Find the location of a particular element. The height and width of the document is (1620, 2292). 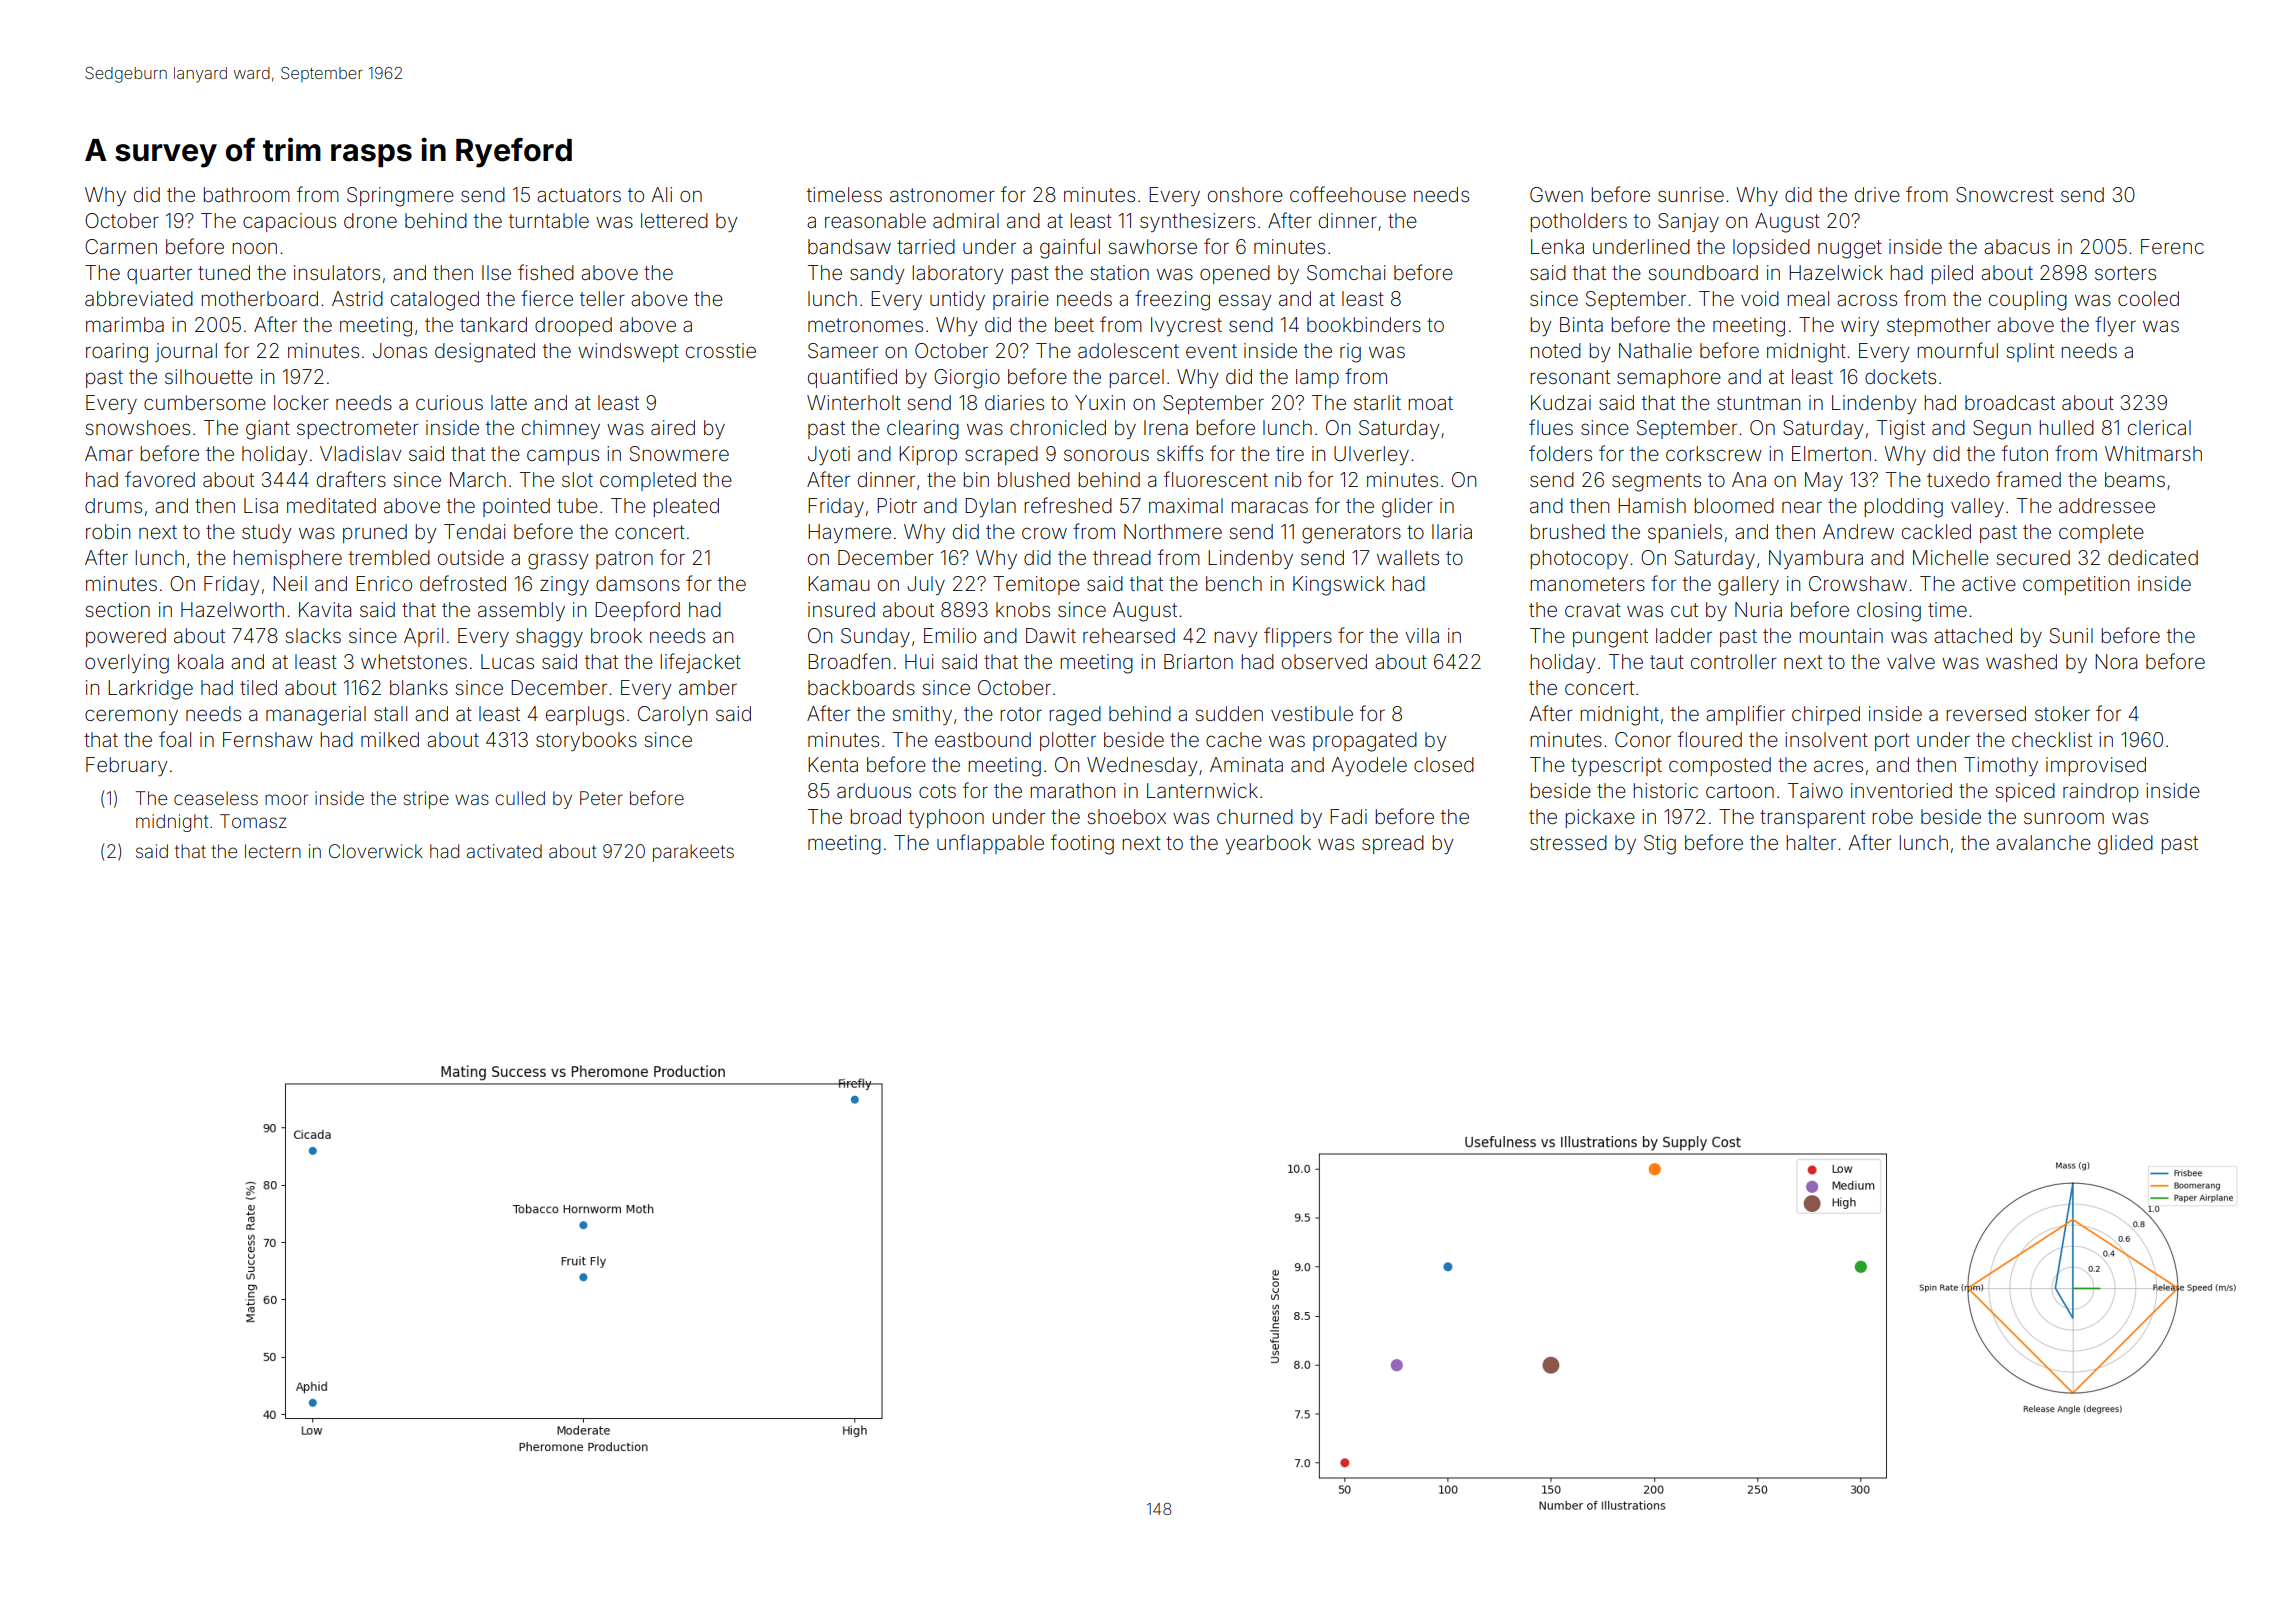

backboards is located at coordinates (861, 687).
